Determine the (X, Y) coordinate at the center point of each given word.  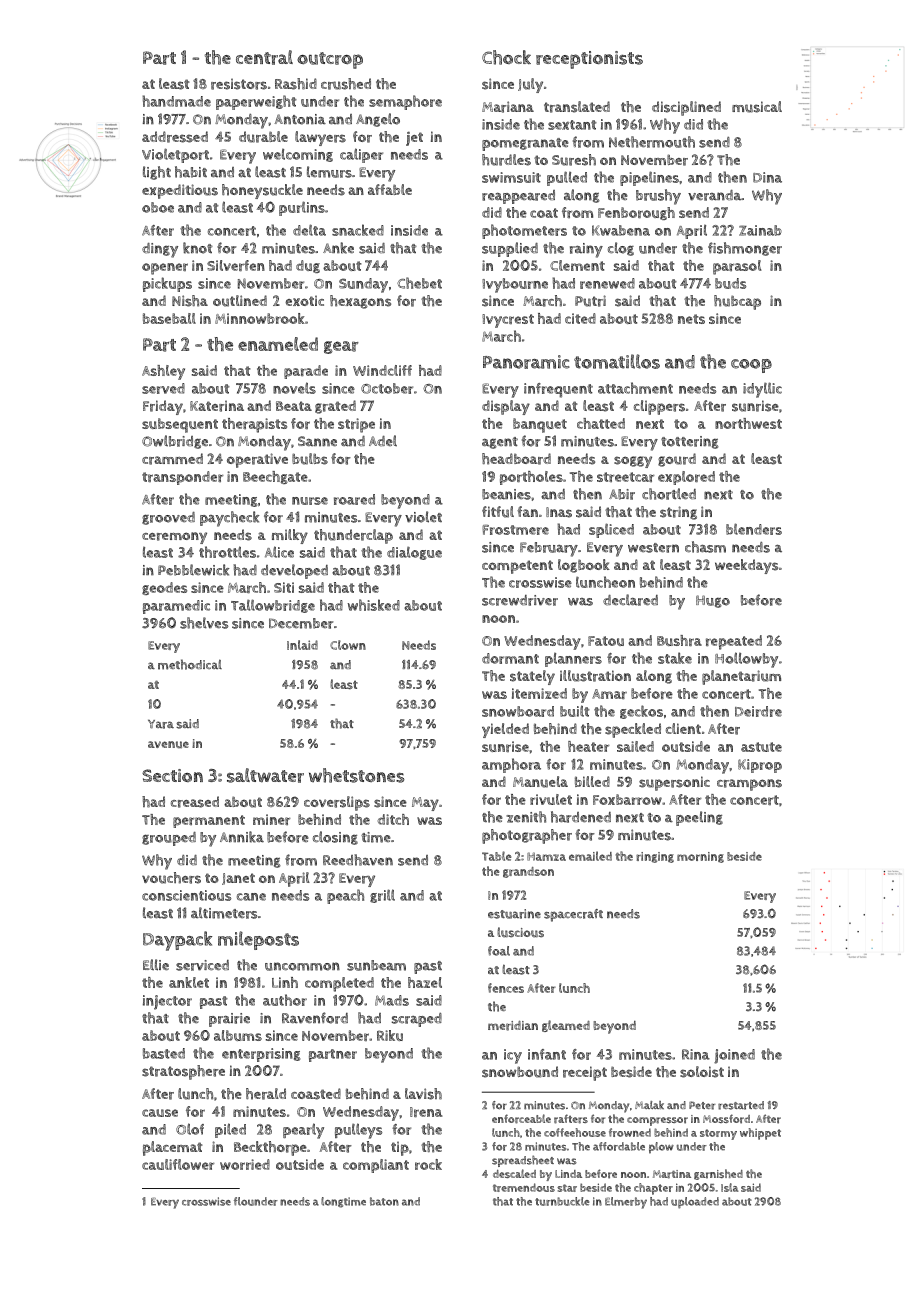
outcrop (330, 60)
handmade (176, 101)
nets (691, 319)
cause (160, 1113)
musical (757, 107)
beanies (506, 494)
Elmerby (626, 1203)
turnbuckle (562, 1201)
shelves (204, 623)
